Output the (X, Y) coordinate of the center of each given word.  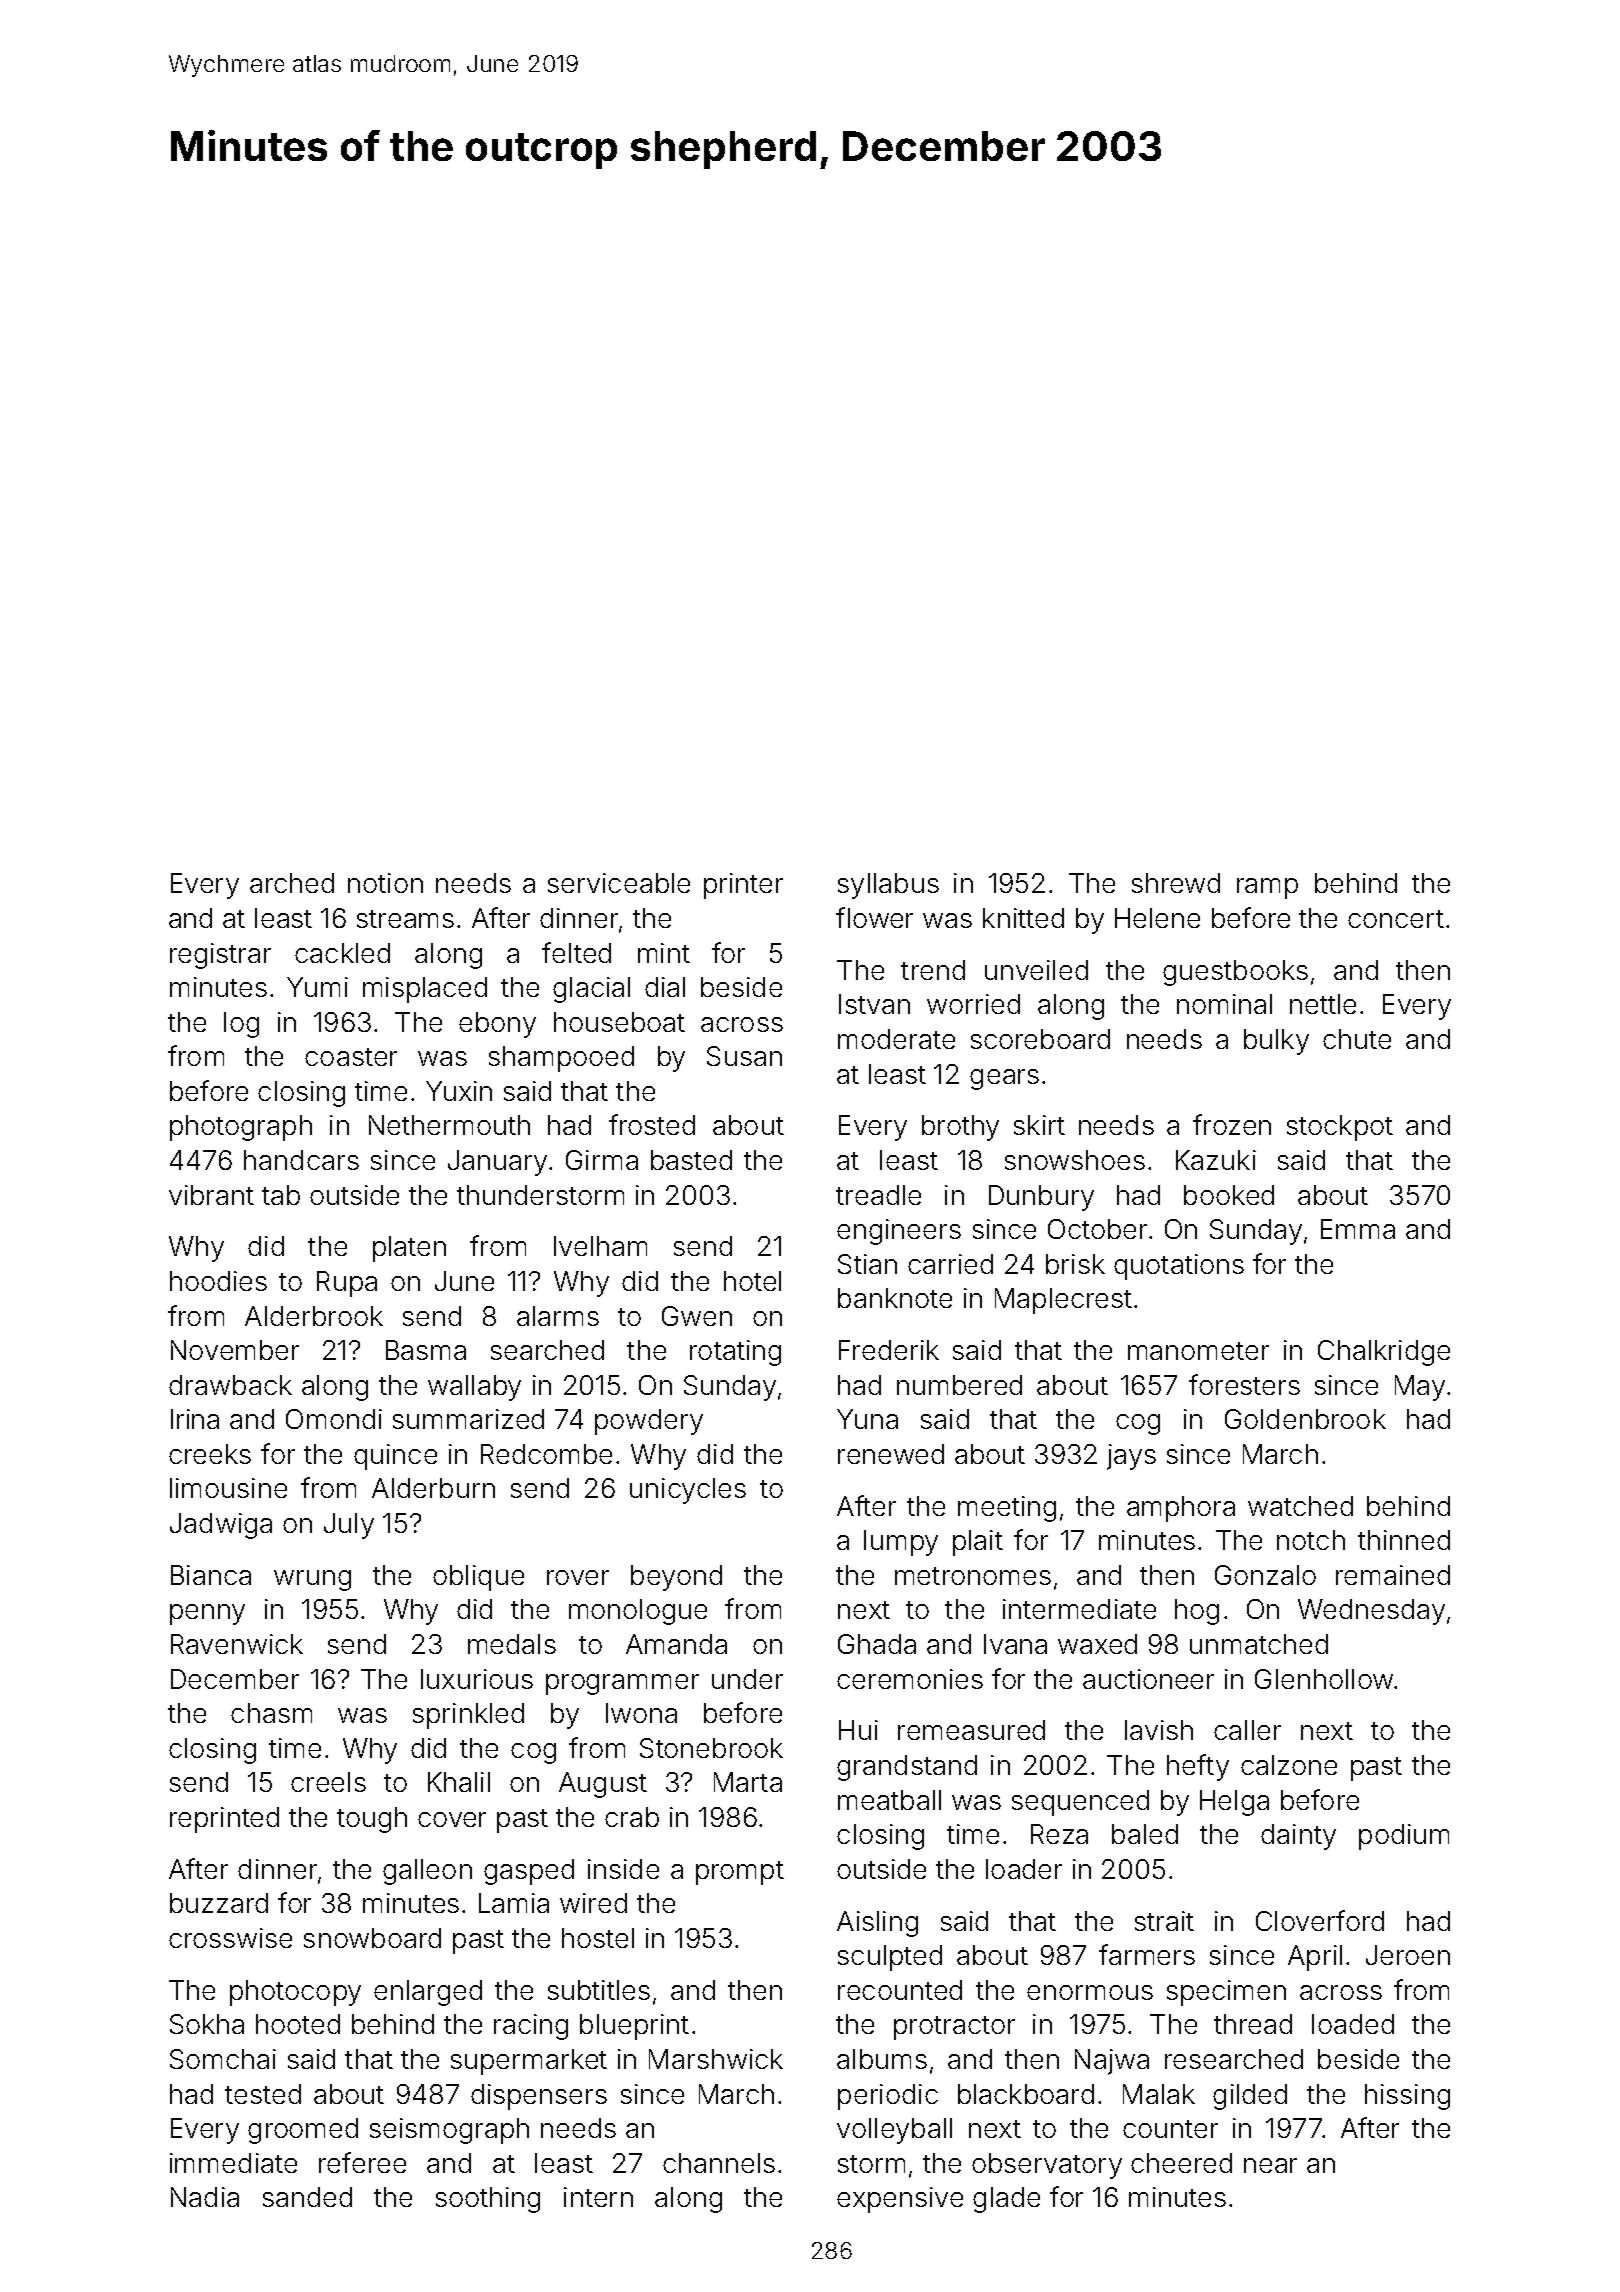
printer (743, 886)
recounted (900, 1990)
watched (1300, 1506)
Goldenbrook (1305, 1419)
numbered (959, 1385)
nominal (1224, 1004)
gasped (529, 1872)
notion (385, 883)
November (235, 1350)
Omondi (334, 1419)
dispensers (539, 2097)
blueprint (634, 2027)
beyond (676, 1578)
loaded (1353, 2024)
